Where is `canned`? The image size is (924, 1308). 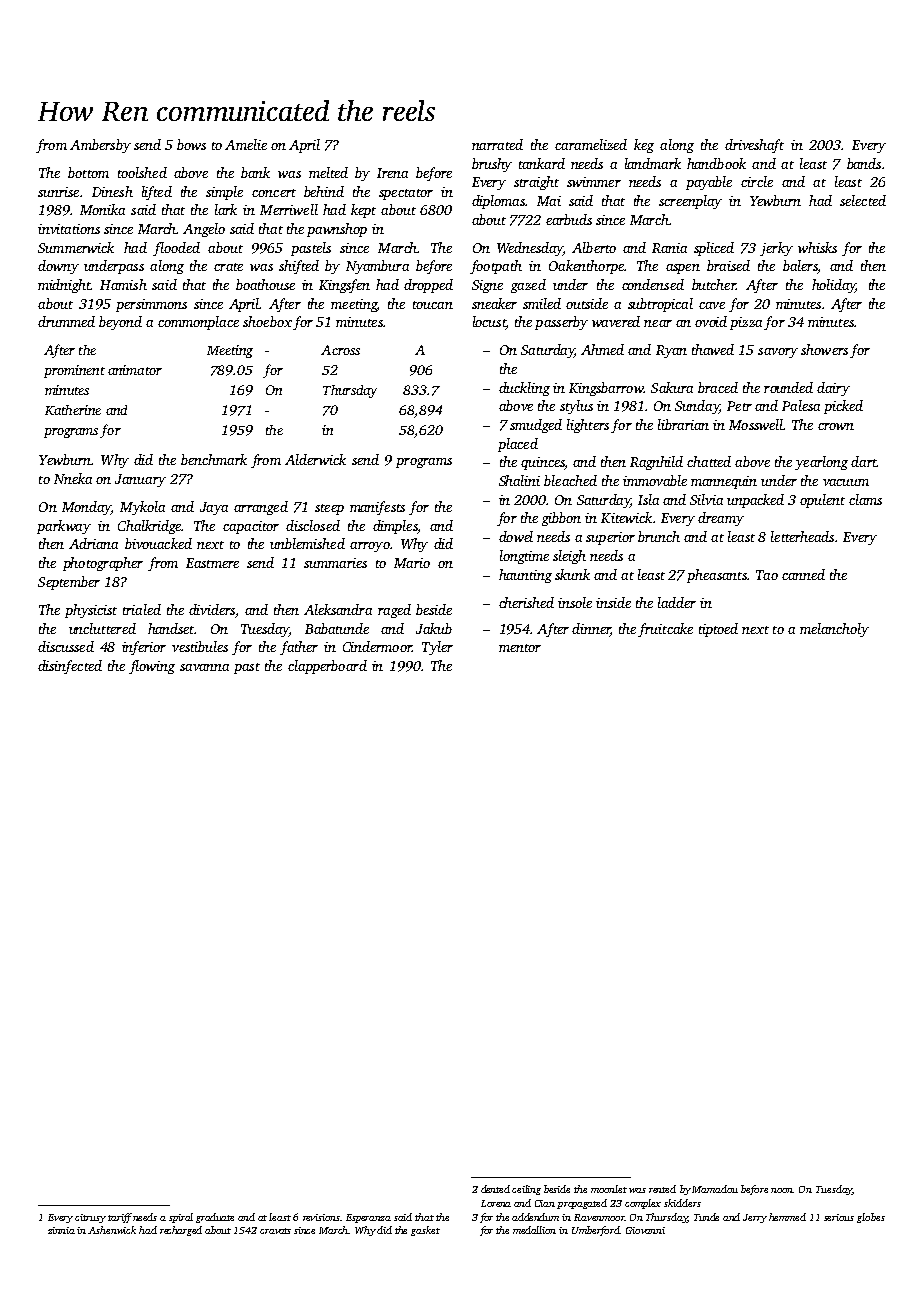
canned is located at coordinates (803, 574).
